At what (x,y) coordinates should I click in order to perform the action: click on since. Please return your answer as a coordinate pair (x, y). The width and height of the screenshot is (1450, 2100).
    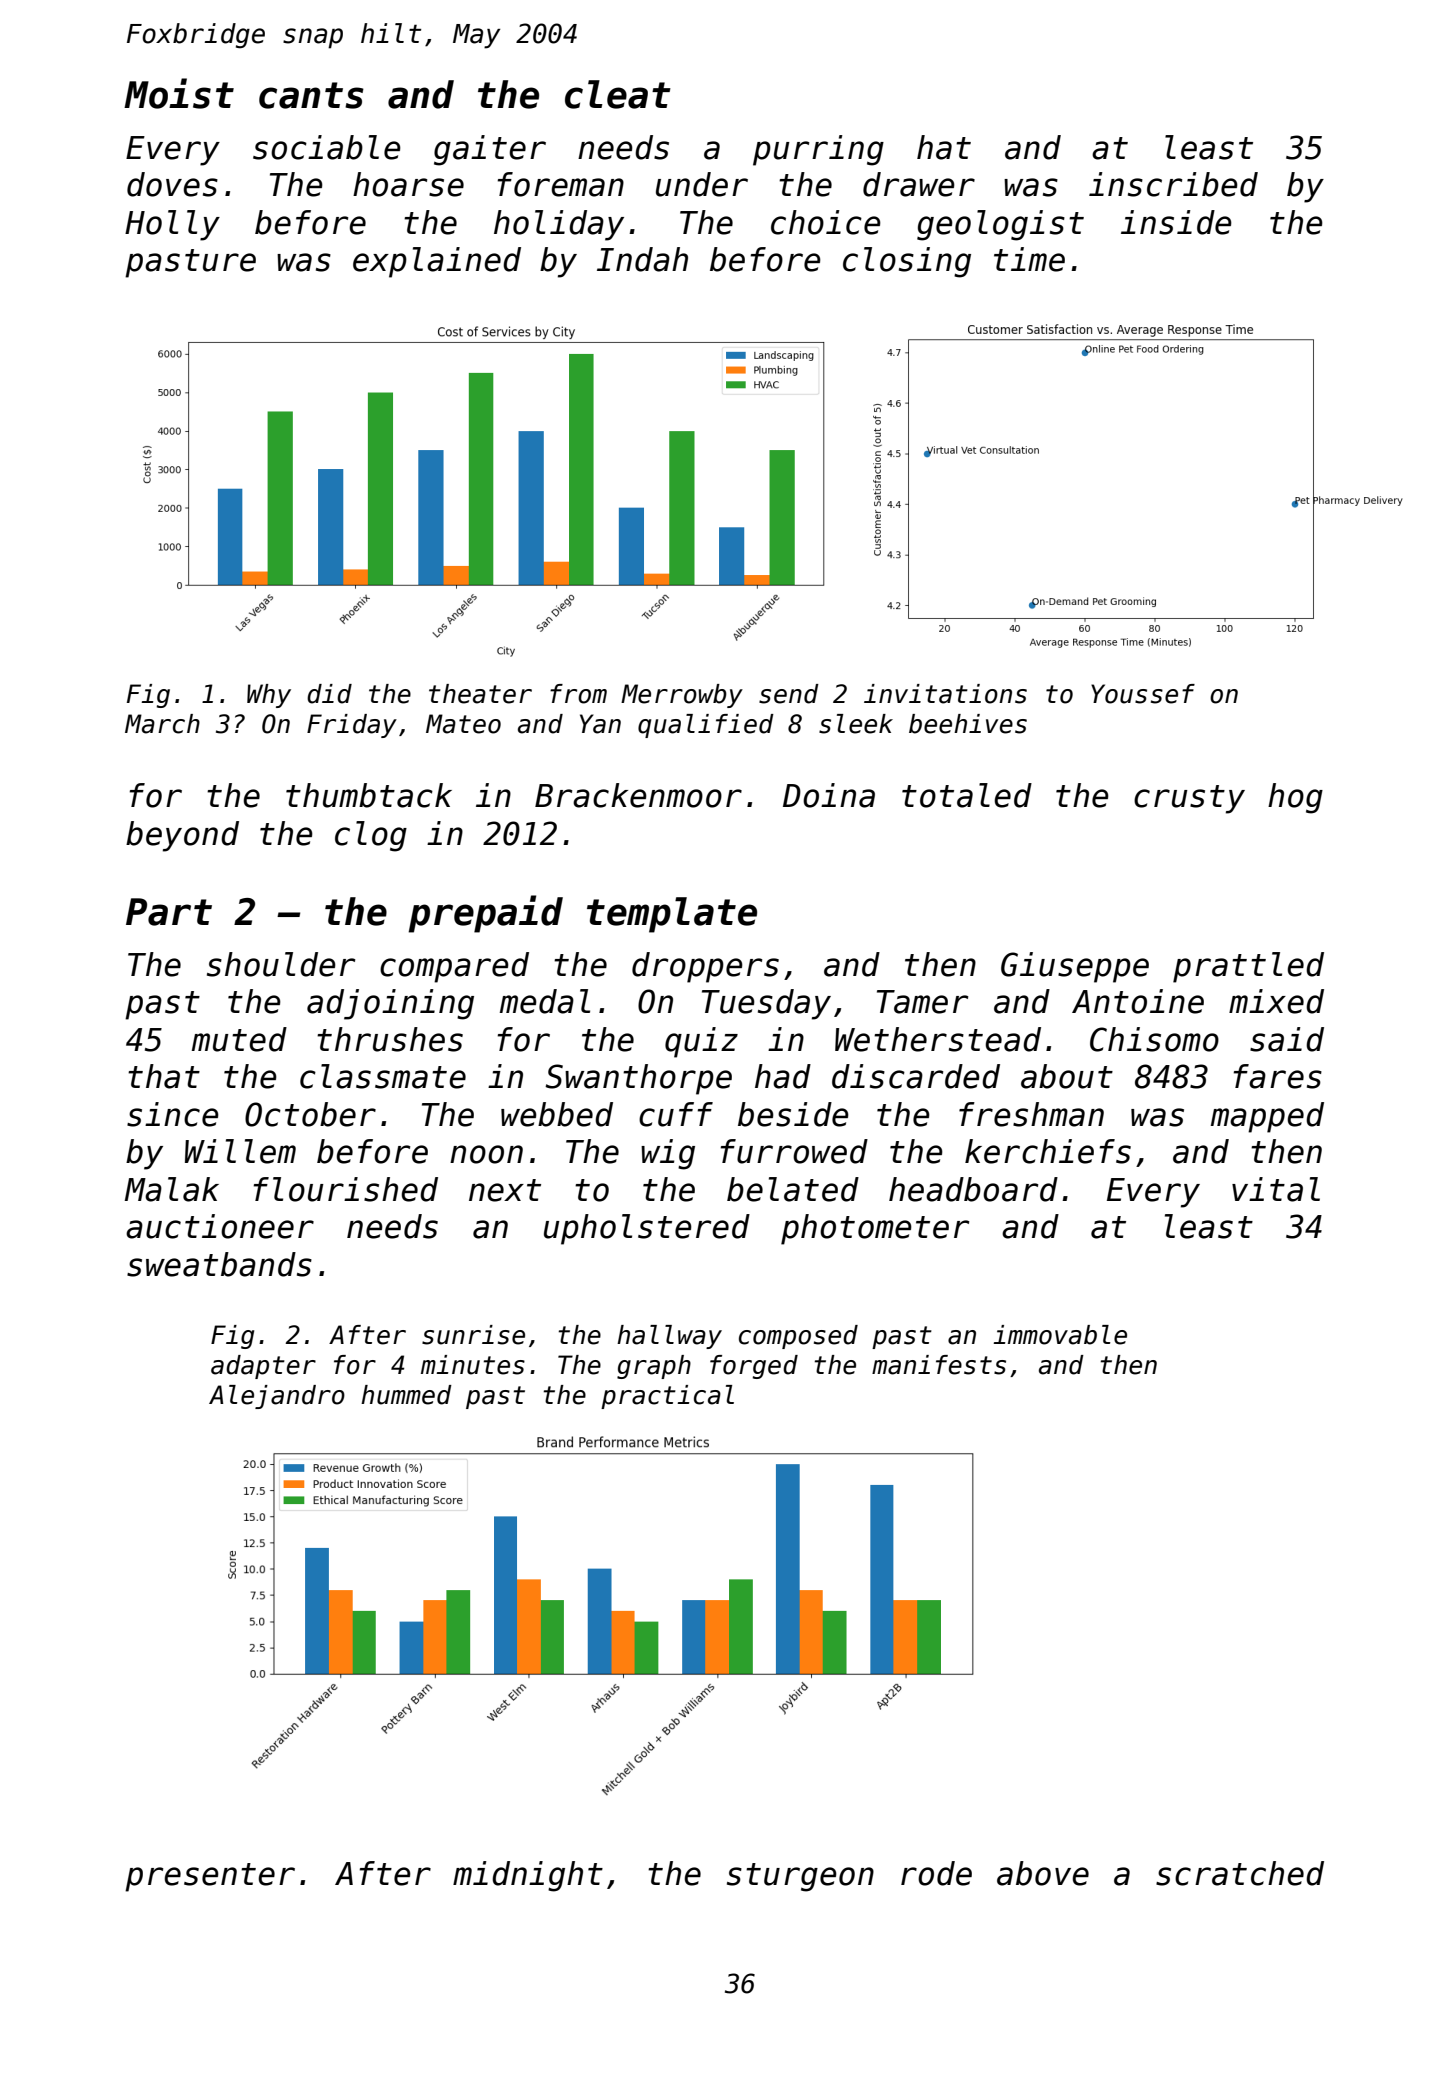
    Looking at the image, I should click on (173, 1114).
